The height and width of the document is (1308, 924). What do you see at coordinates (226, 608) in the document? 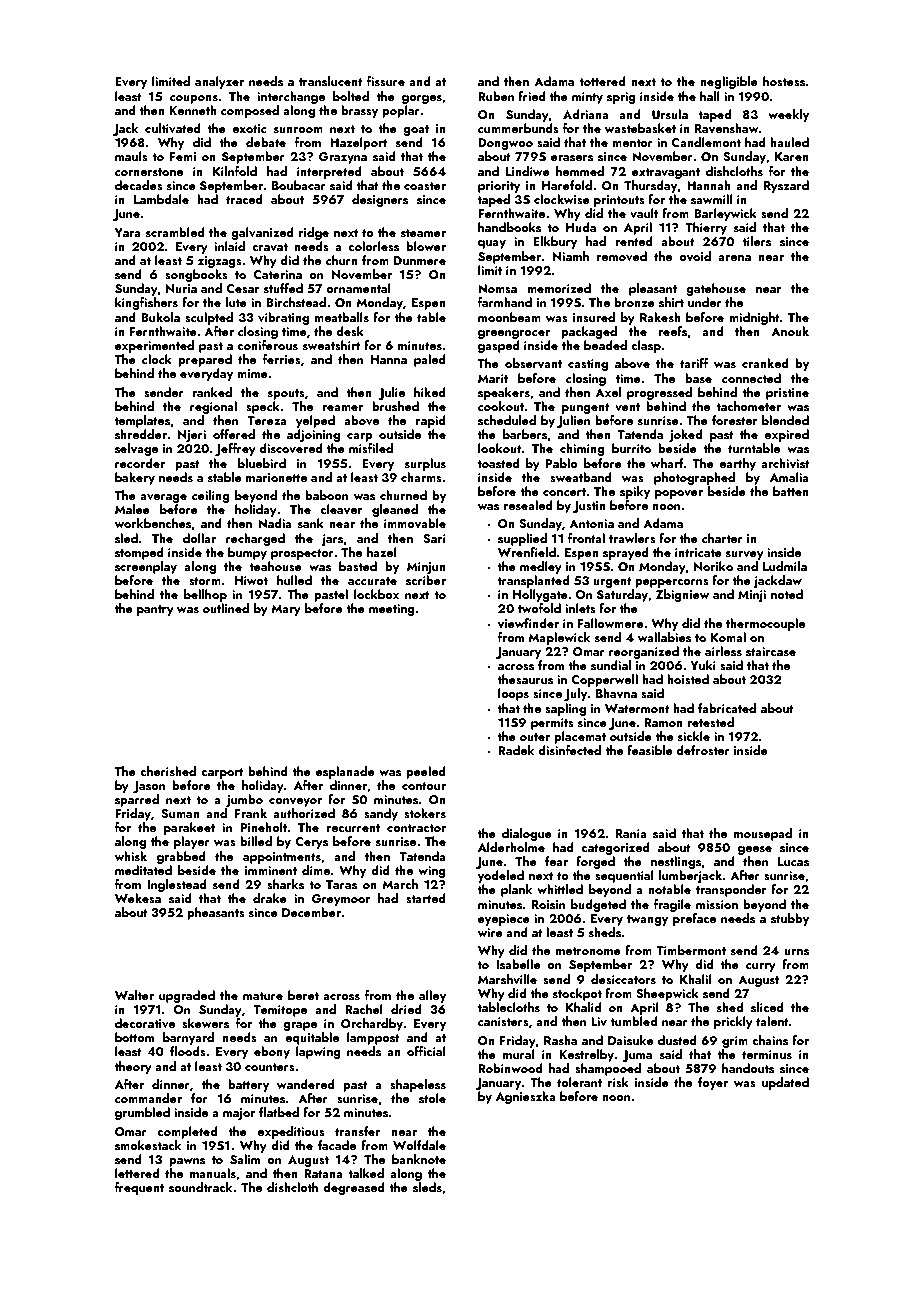
I see `outlined` at bounding box center [226, 608].
